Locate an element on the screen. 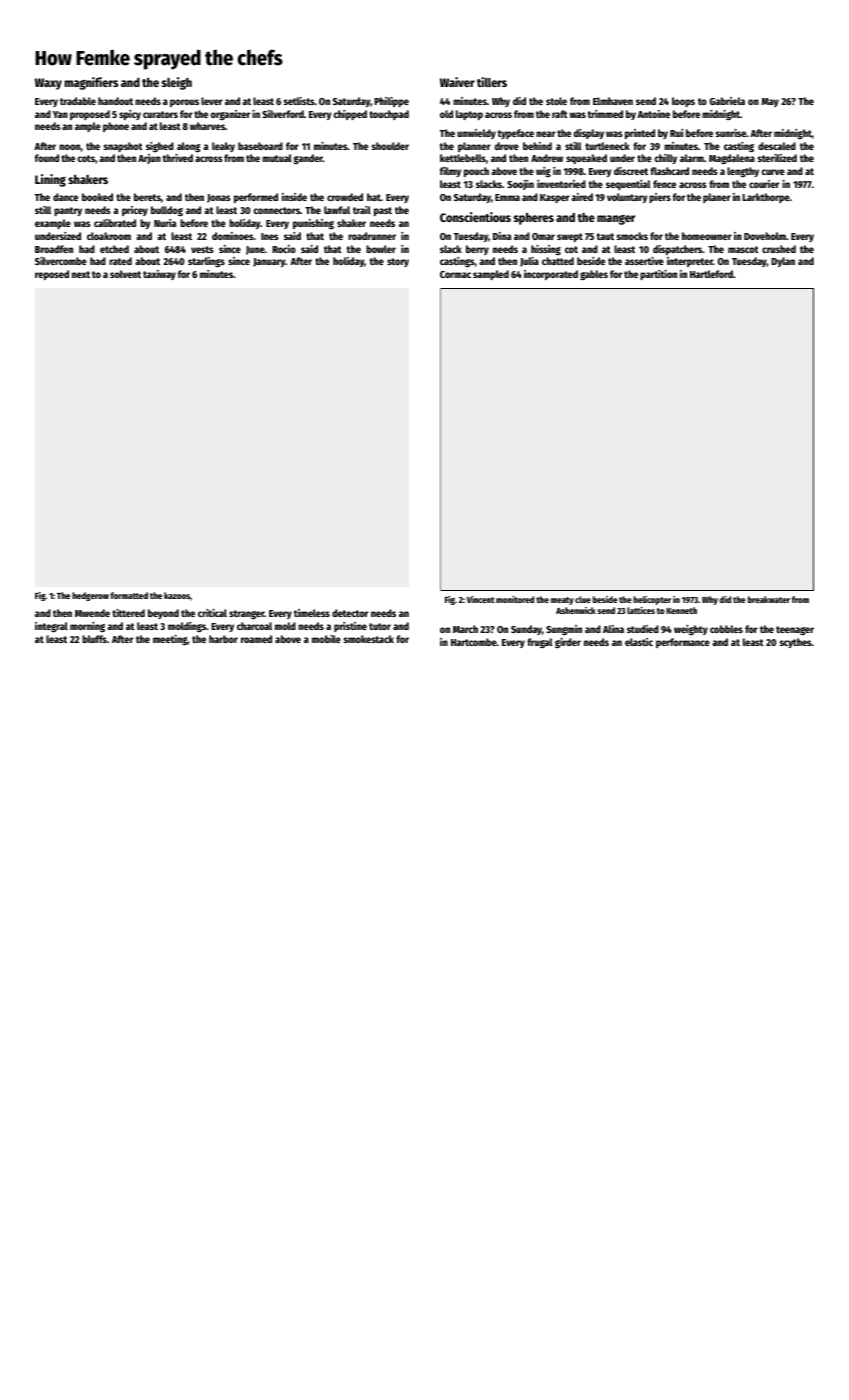 The width and height of the screenshot is (849, 1400). Philippe is located at coordinates (391, 102).
